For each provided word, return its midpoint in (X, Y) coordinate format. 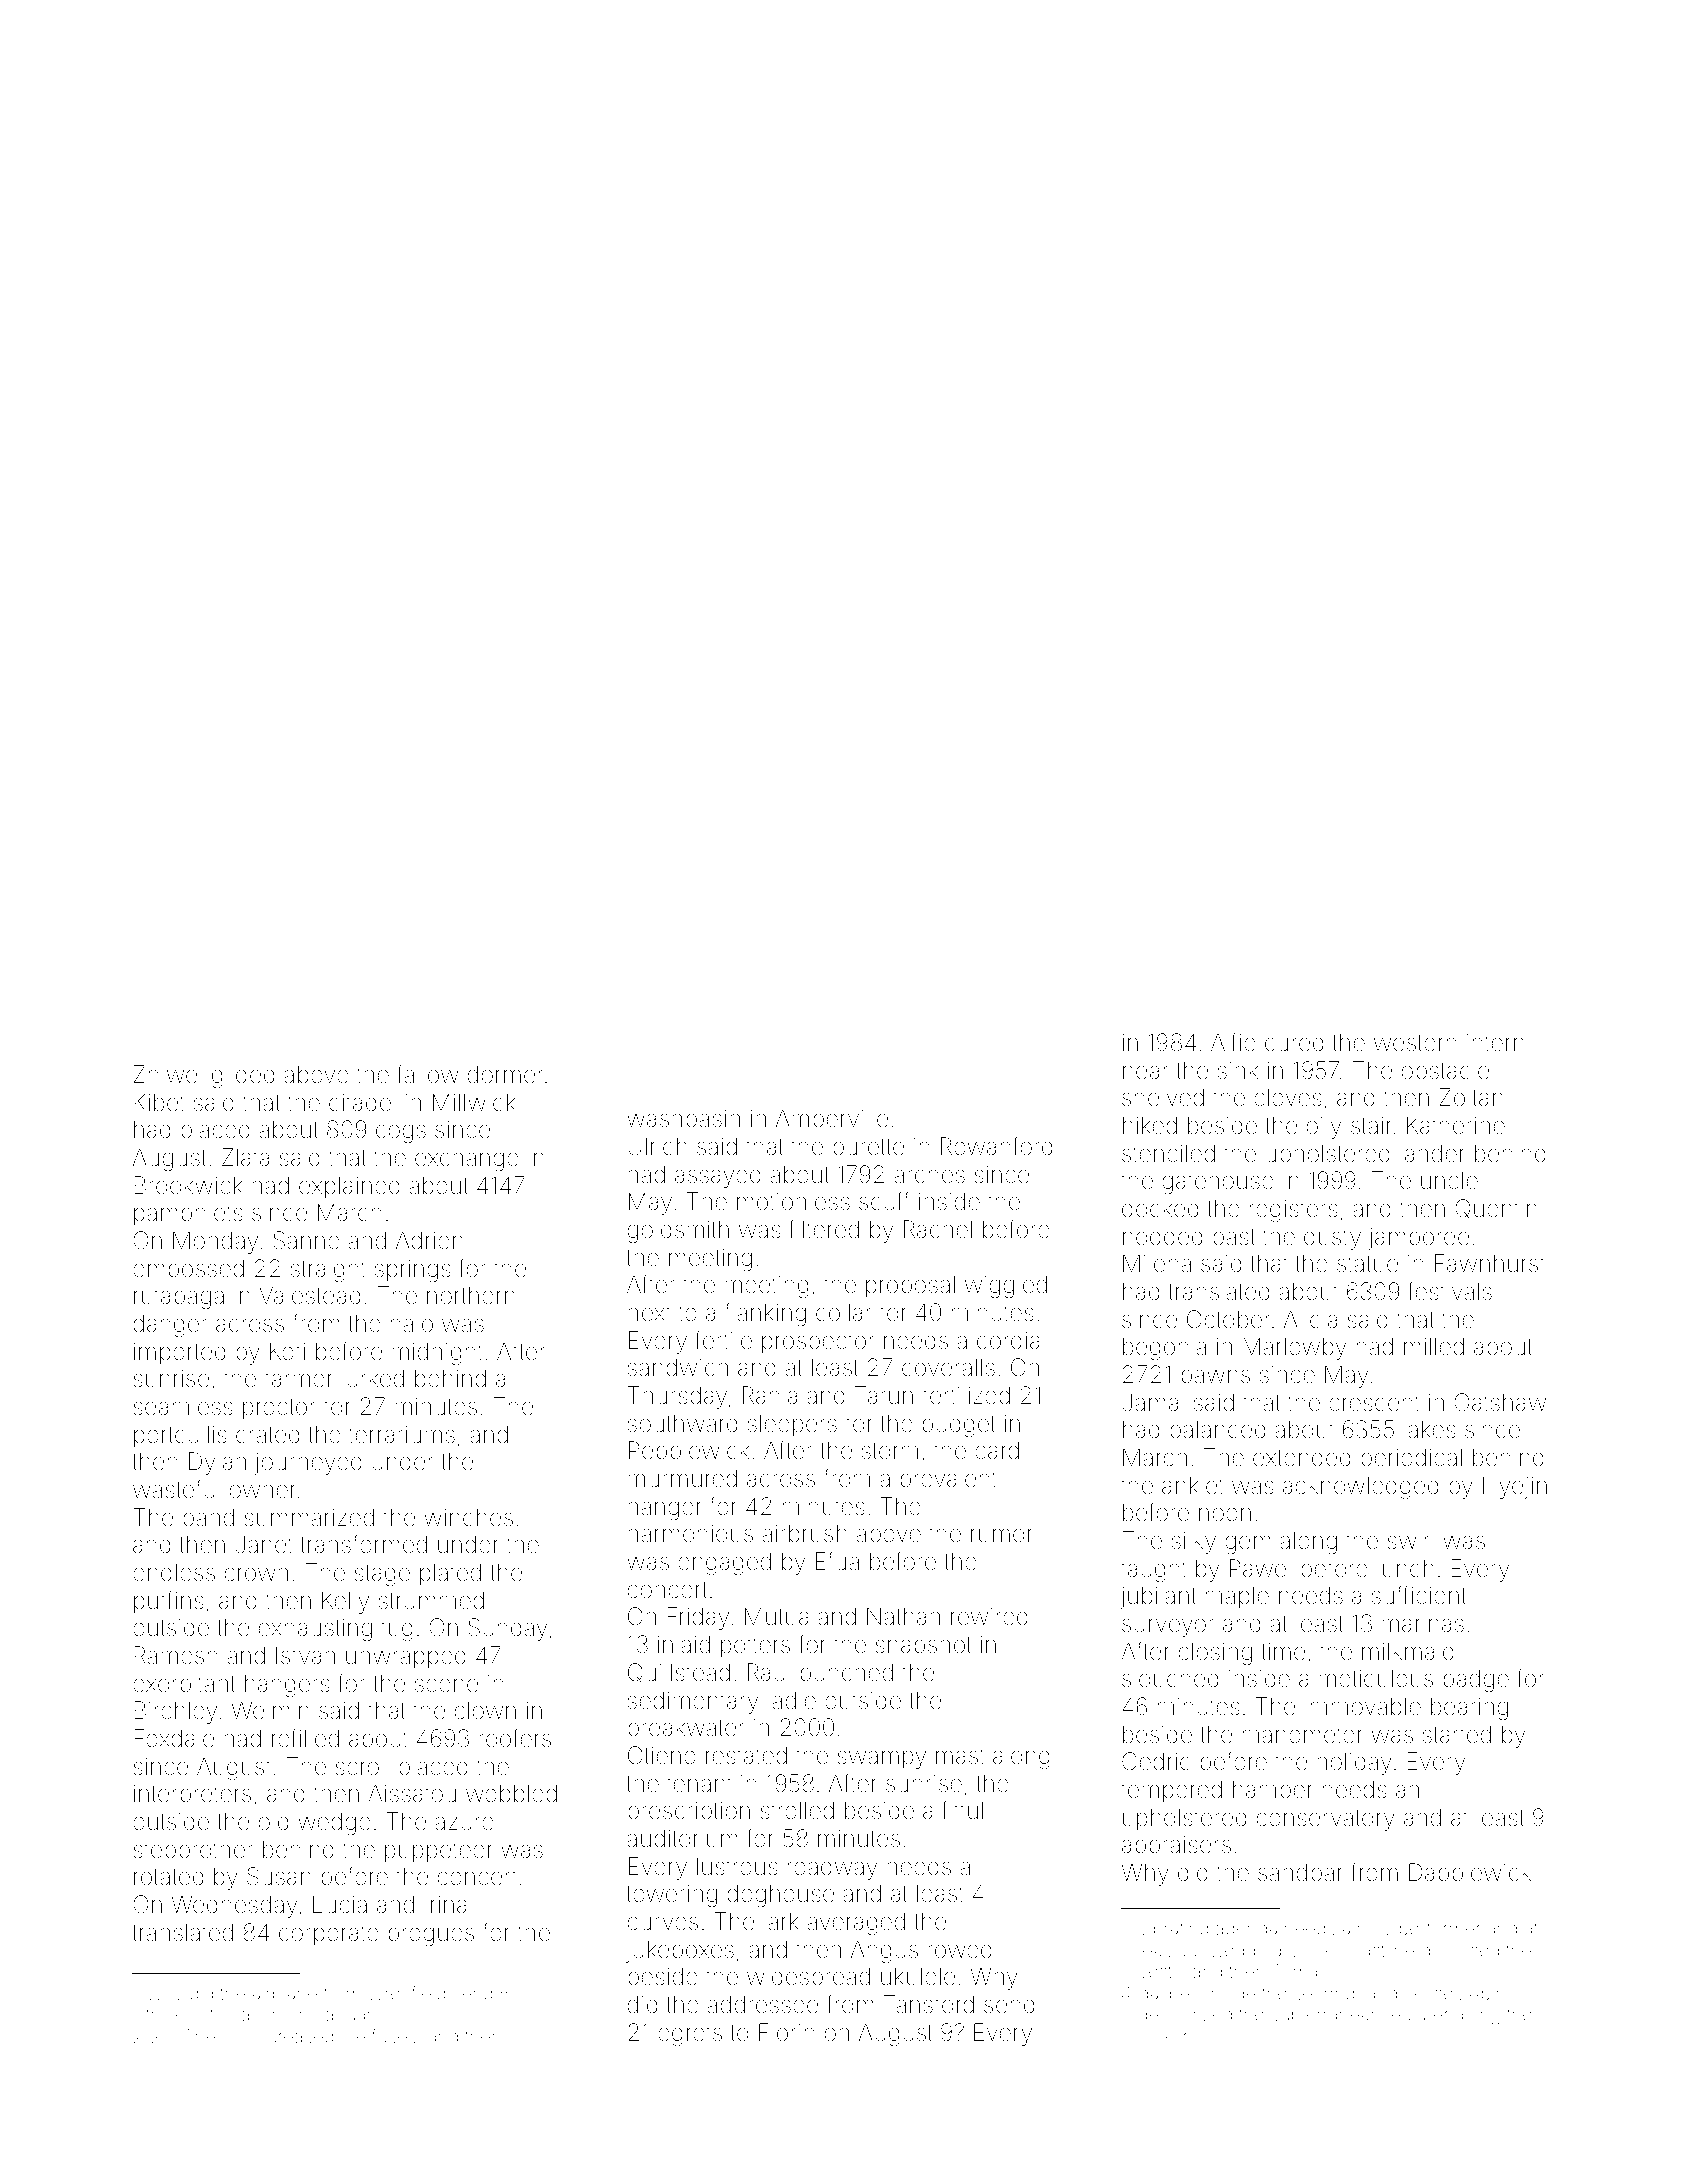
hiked (1150, 1125)
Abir (1484, 1993)
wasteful (176, 1489)
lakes (1430, 1429)
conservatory (1326, 1820)
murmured (682, 1478)
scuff (884, 1201)
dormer (505, 1074)
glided (243, 1077)
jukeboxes (680, 1951)
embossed (188, 1268)
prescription (689, 1813)
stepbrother (193, 1852)
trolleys (175, 2016)
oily (1324, 1128)
